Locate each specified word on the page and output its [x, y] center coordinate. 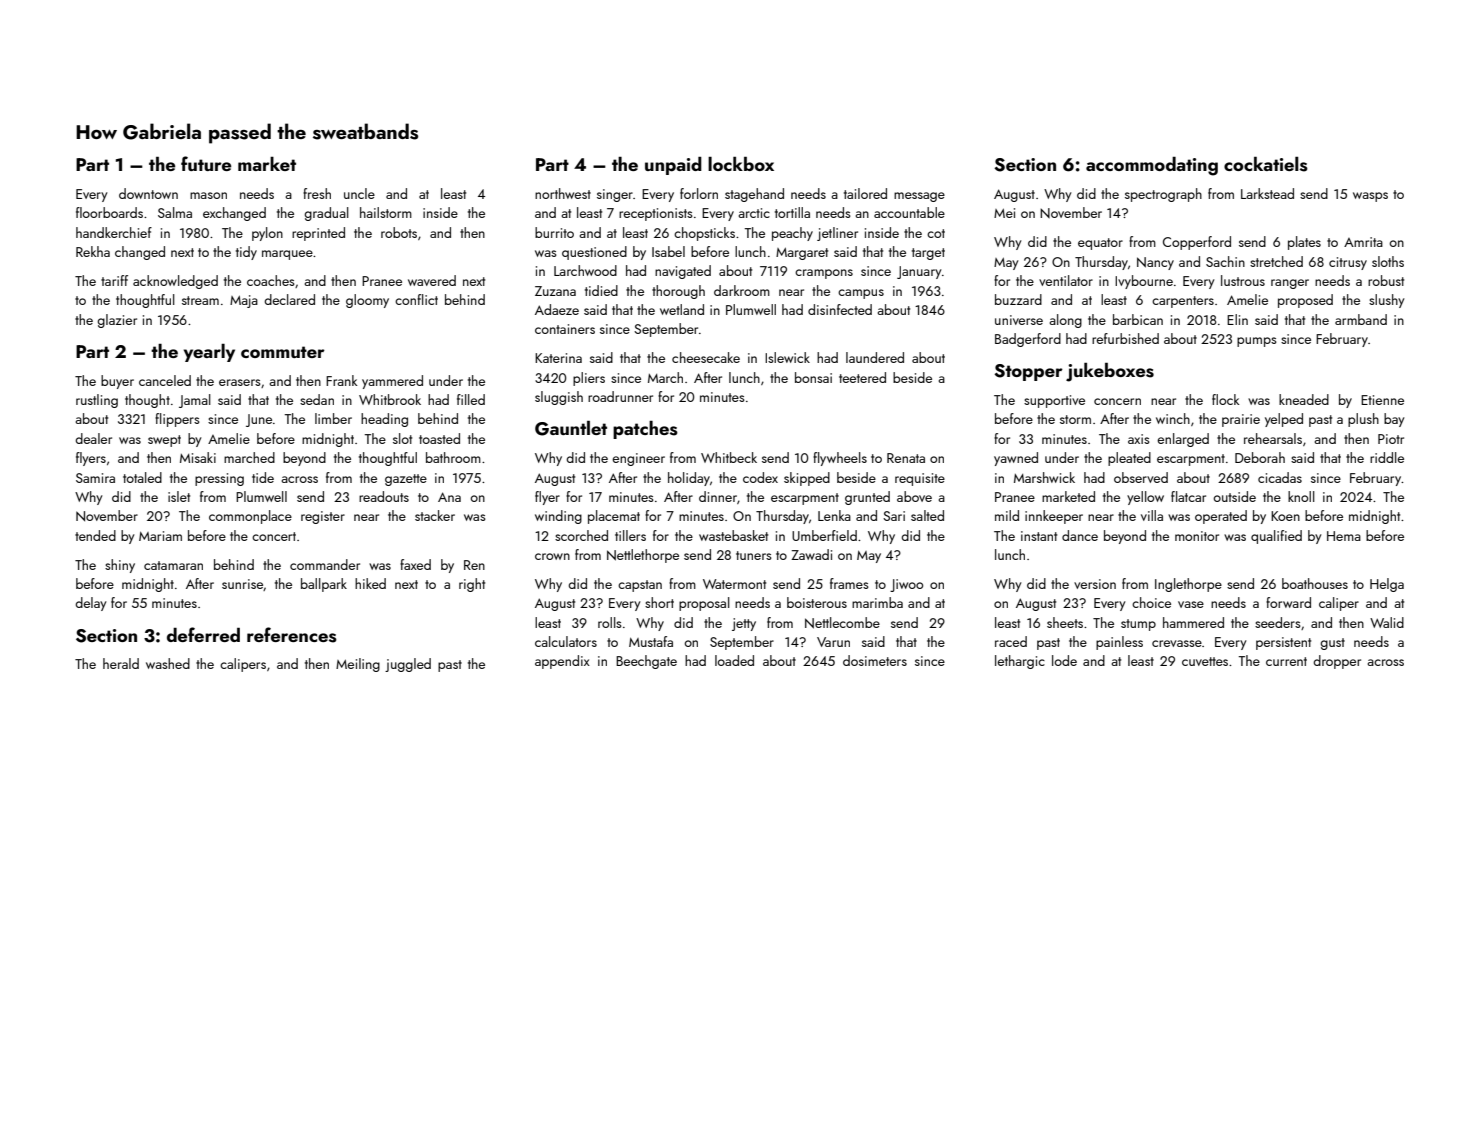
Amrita [1363, 242]
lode [1064, 660]
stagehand [754, 195]
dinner [718, 496]
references [292, 635]
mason [208, 195]
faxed [415, 564]
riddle [1387, 457]
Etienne [1382, 400]
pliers [589, 379]
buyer [117, 382]
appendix [562, 662]
